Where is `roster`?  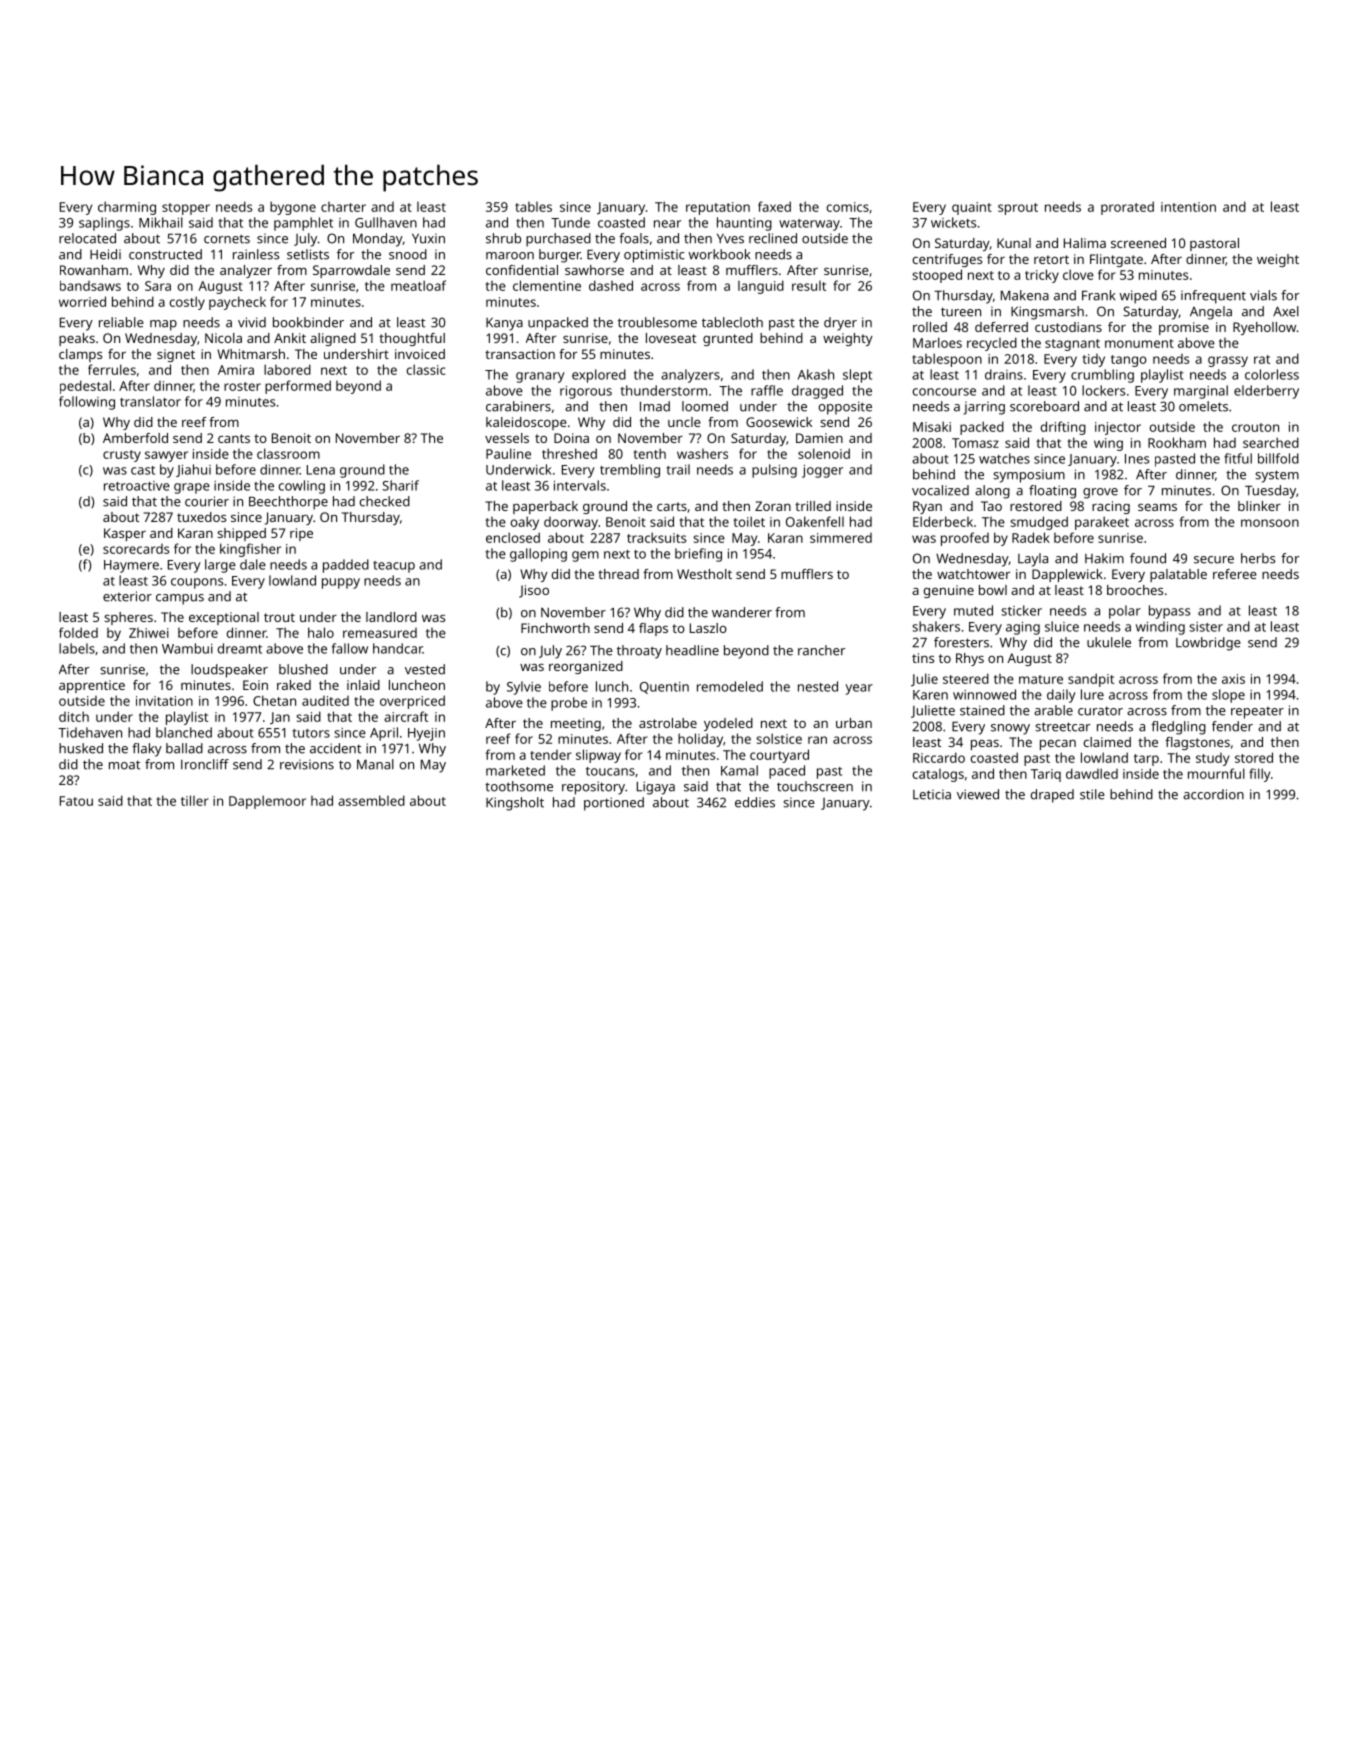
roster is located at coordinates (242, 386).
